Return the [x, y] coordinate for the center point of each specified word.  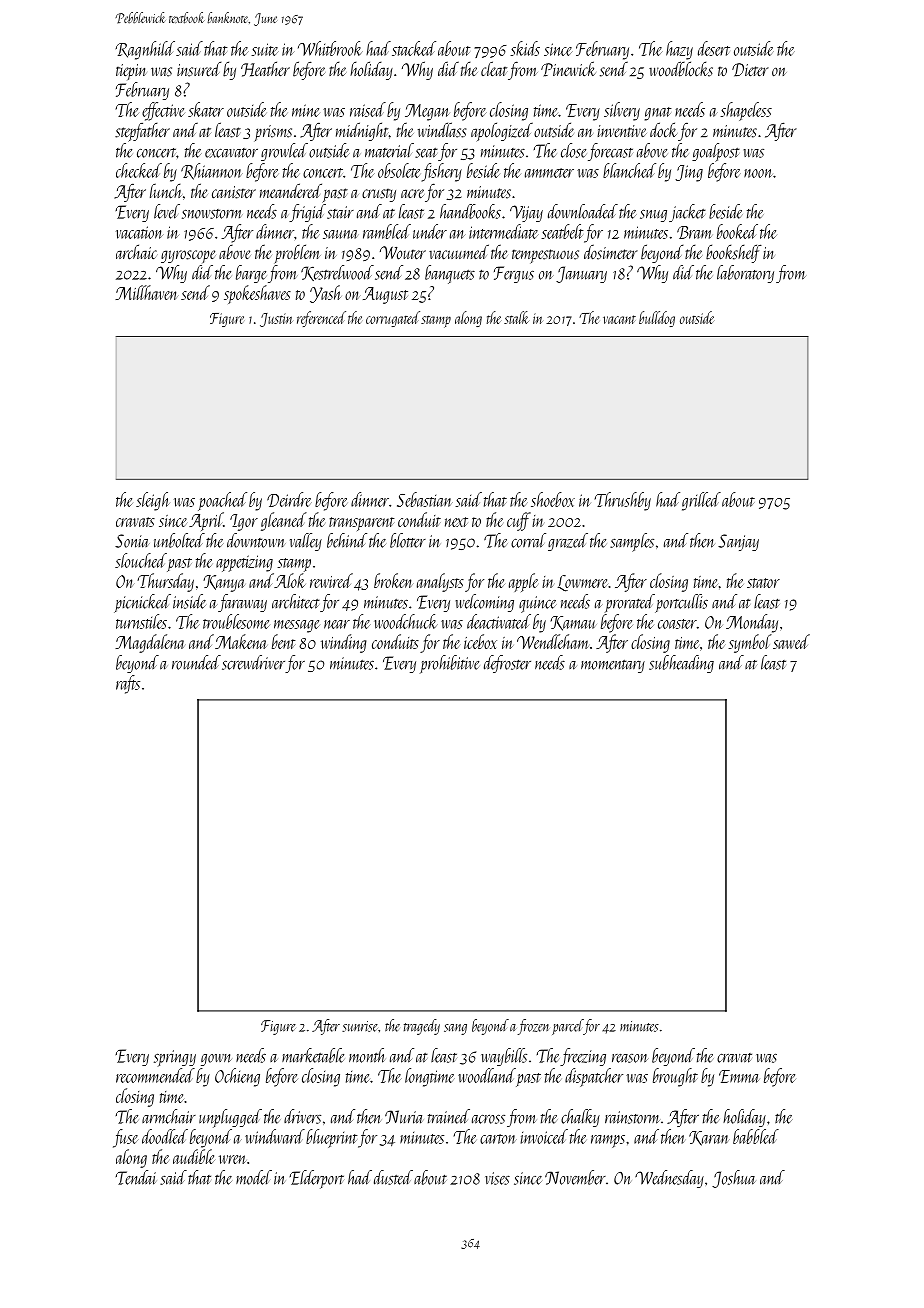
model [254, 1177]
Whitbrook [330, 48]
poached [222, 501]
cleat [494, 69]
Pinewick [568, 69]
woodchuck [406, 621]
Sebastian [425, 499]
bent [284, 641]
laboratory [745, 274]
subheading [681, 664]
